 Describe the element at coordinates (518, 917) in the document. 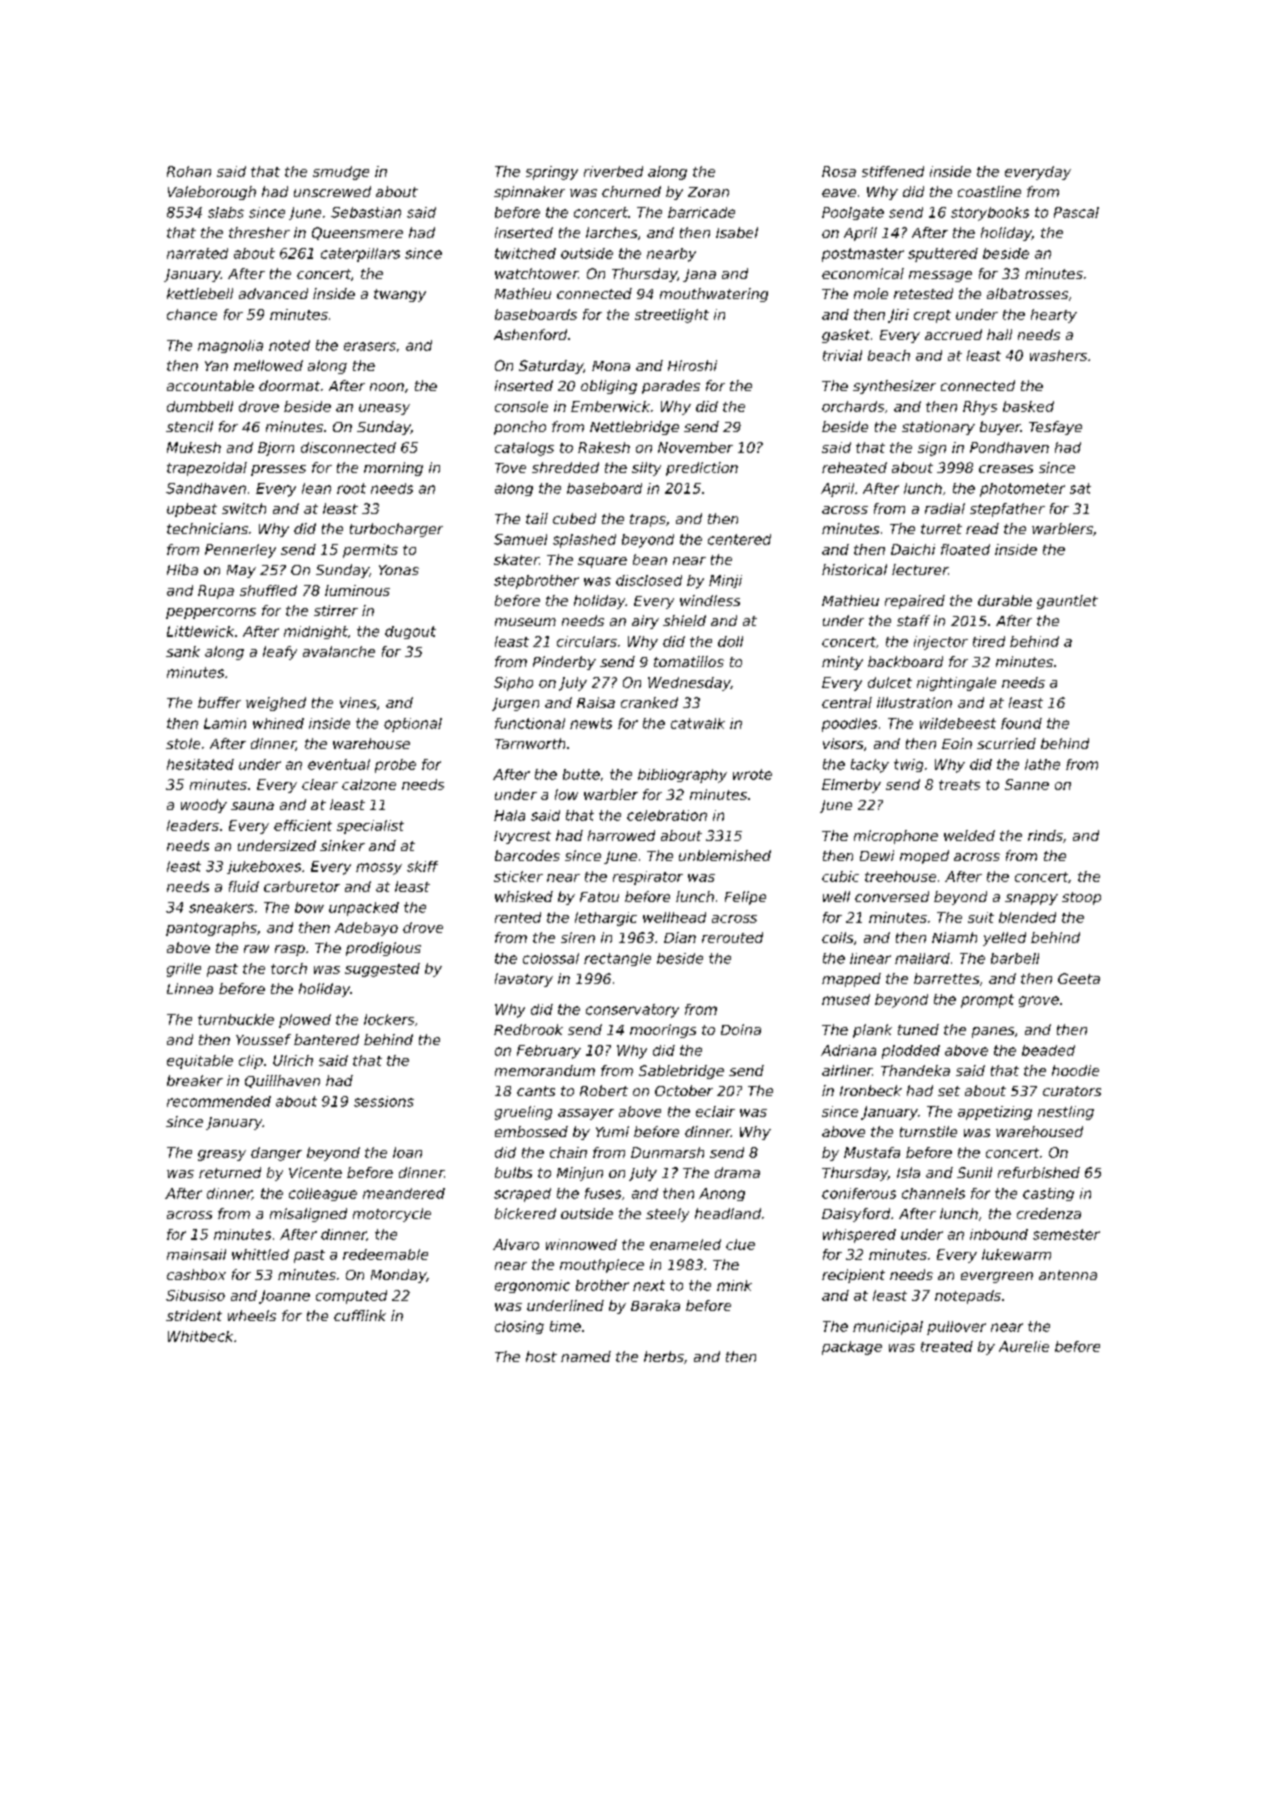

I see `rented` at that location.
